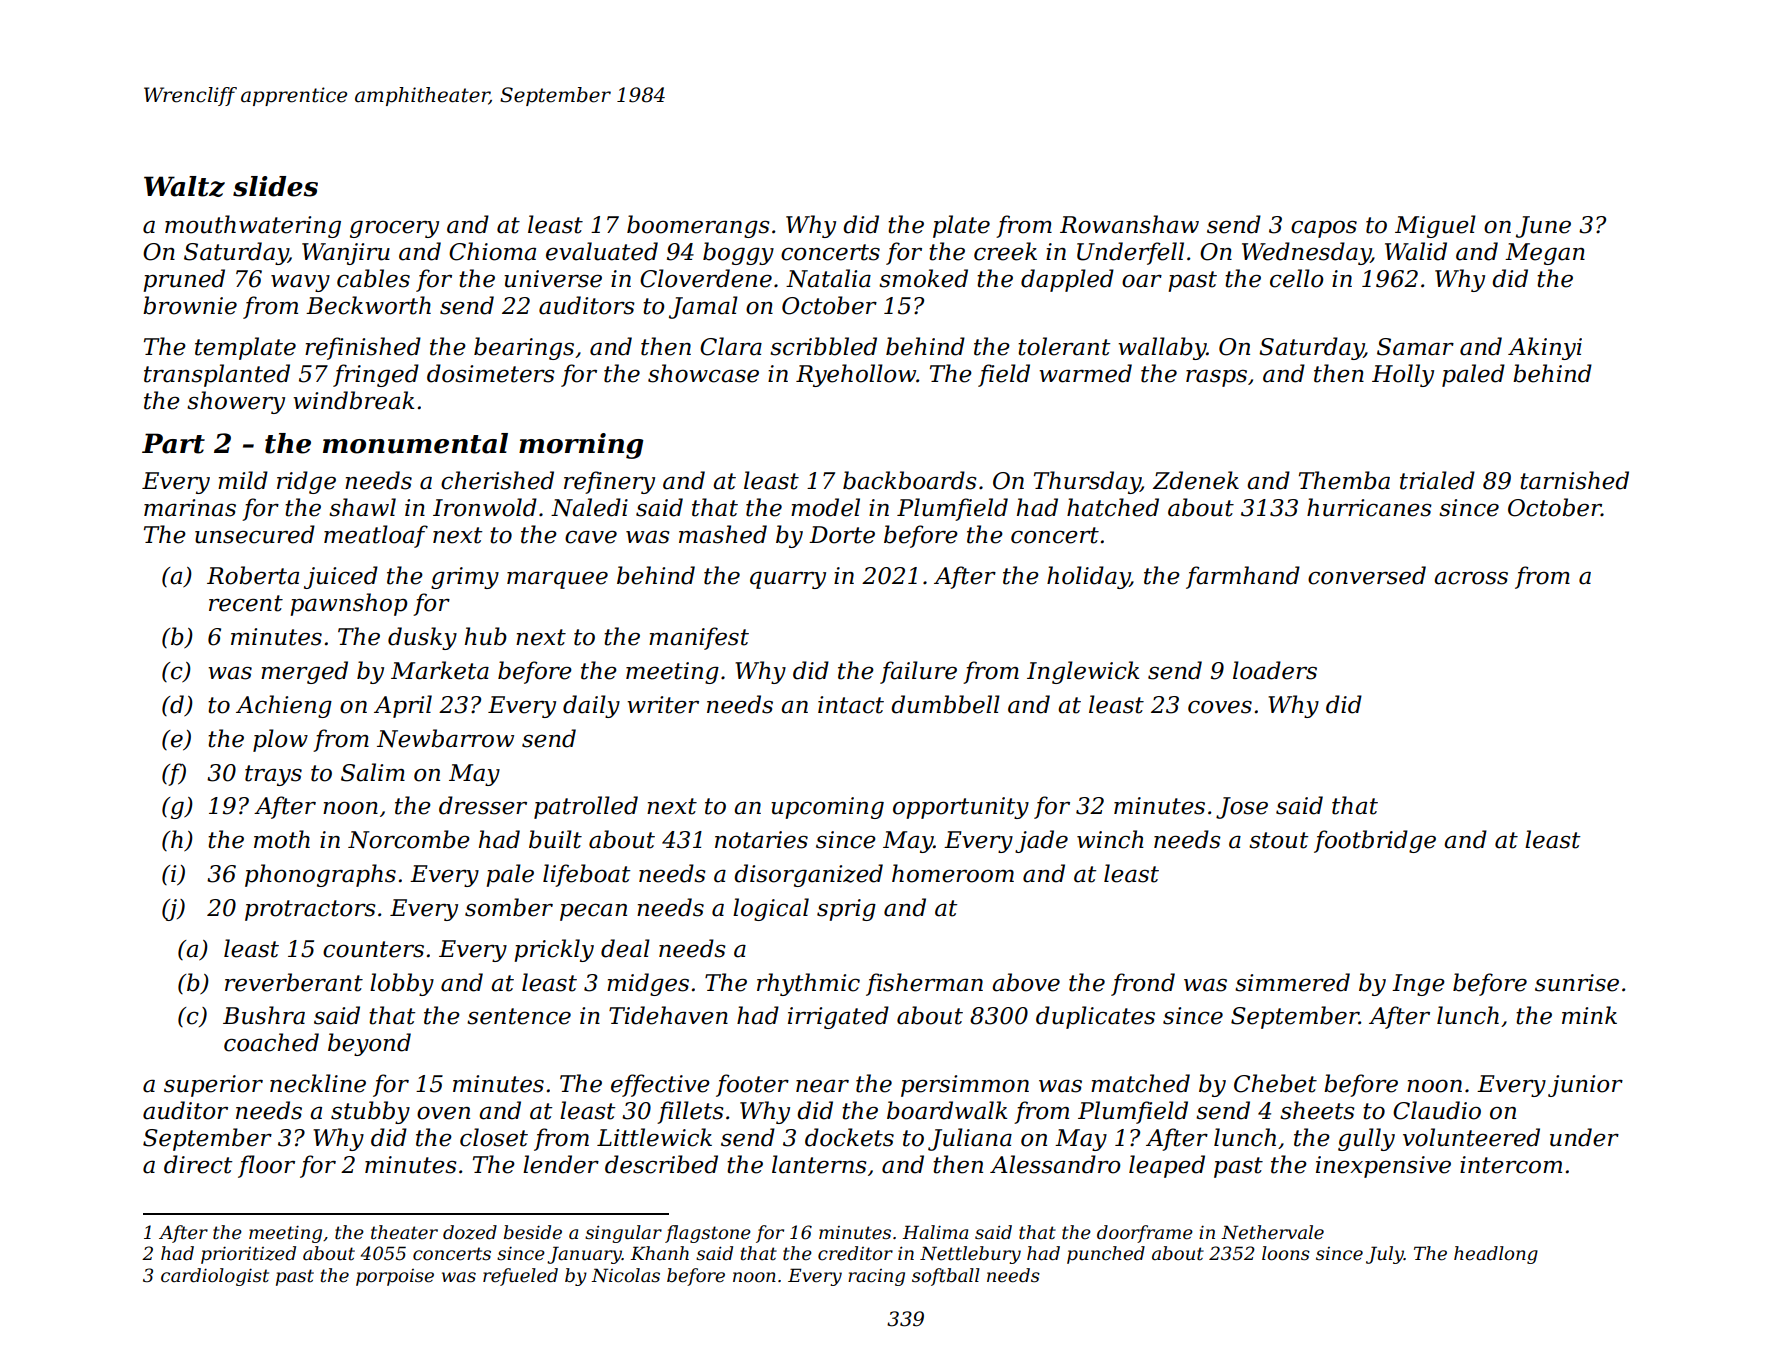  What do you see at coordinates (520, 1277) in the document?
I see `refueled` at bounding box center [520, 1277].
